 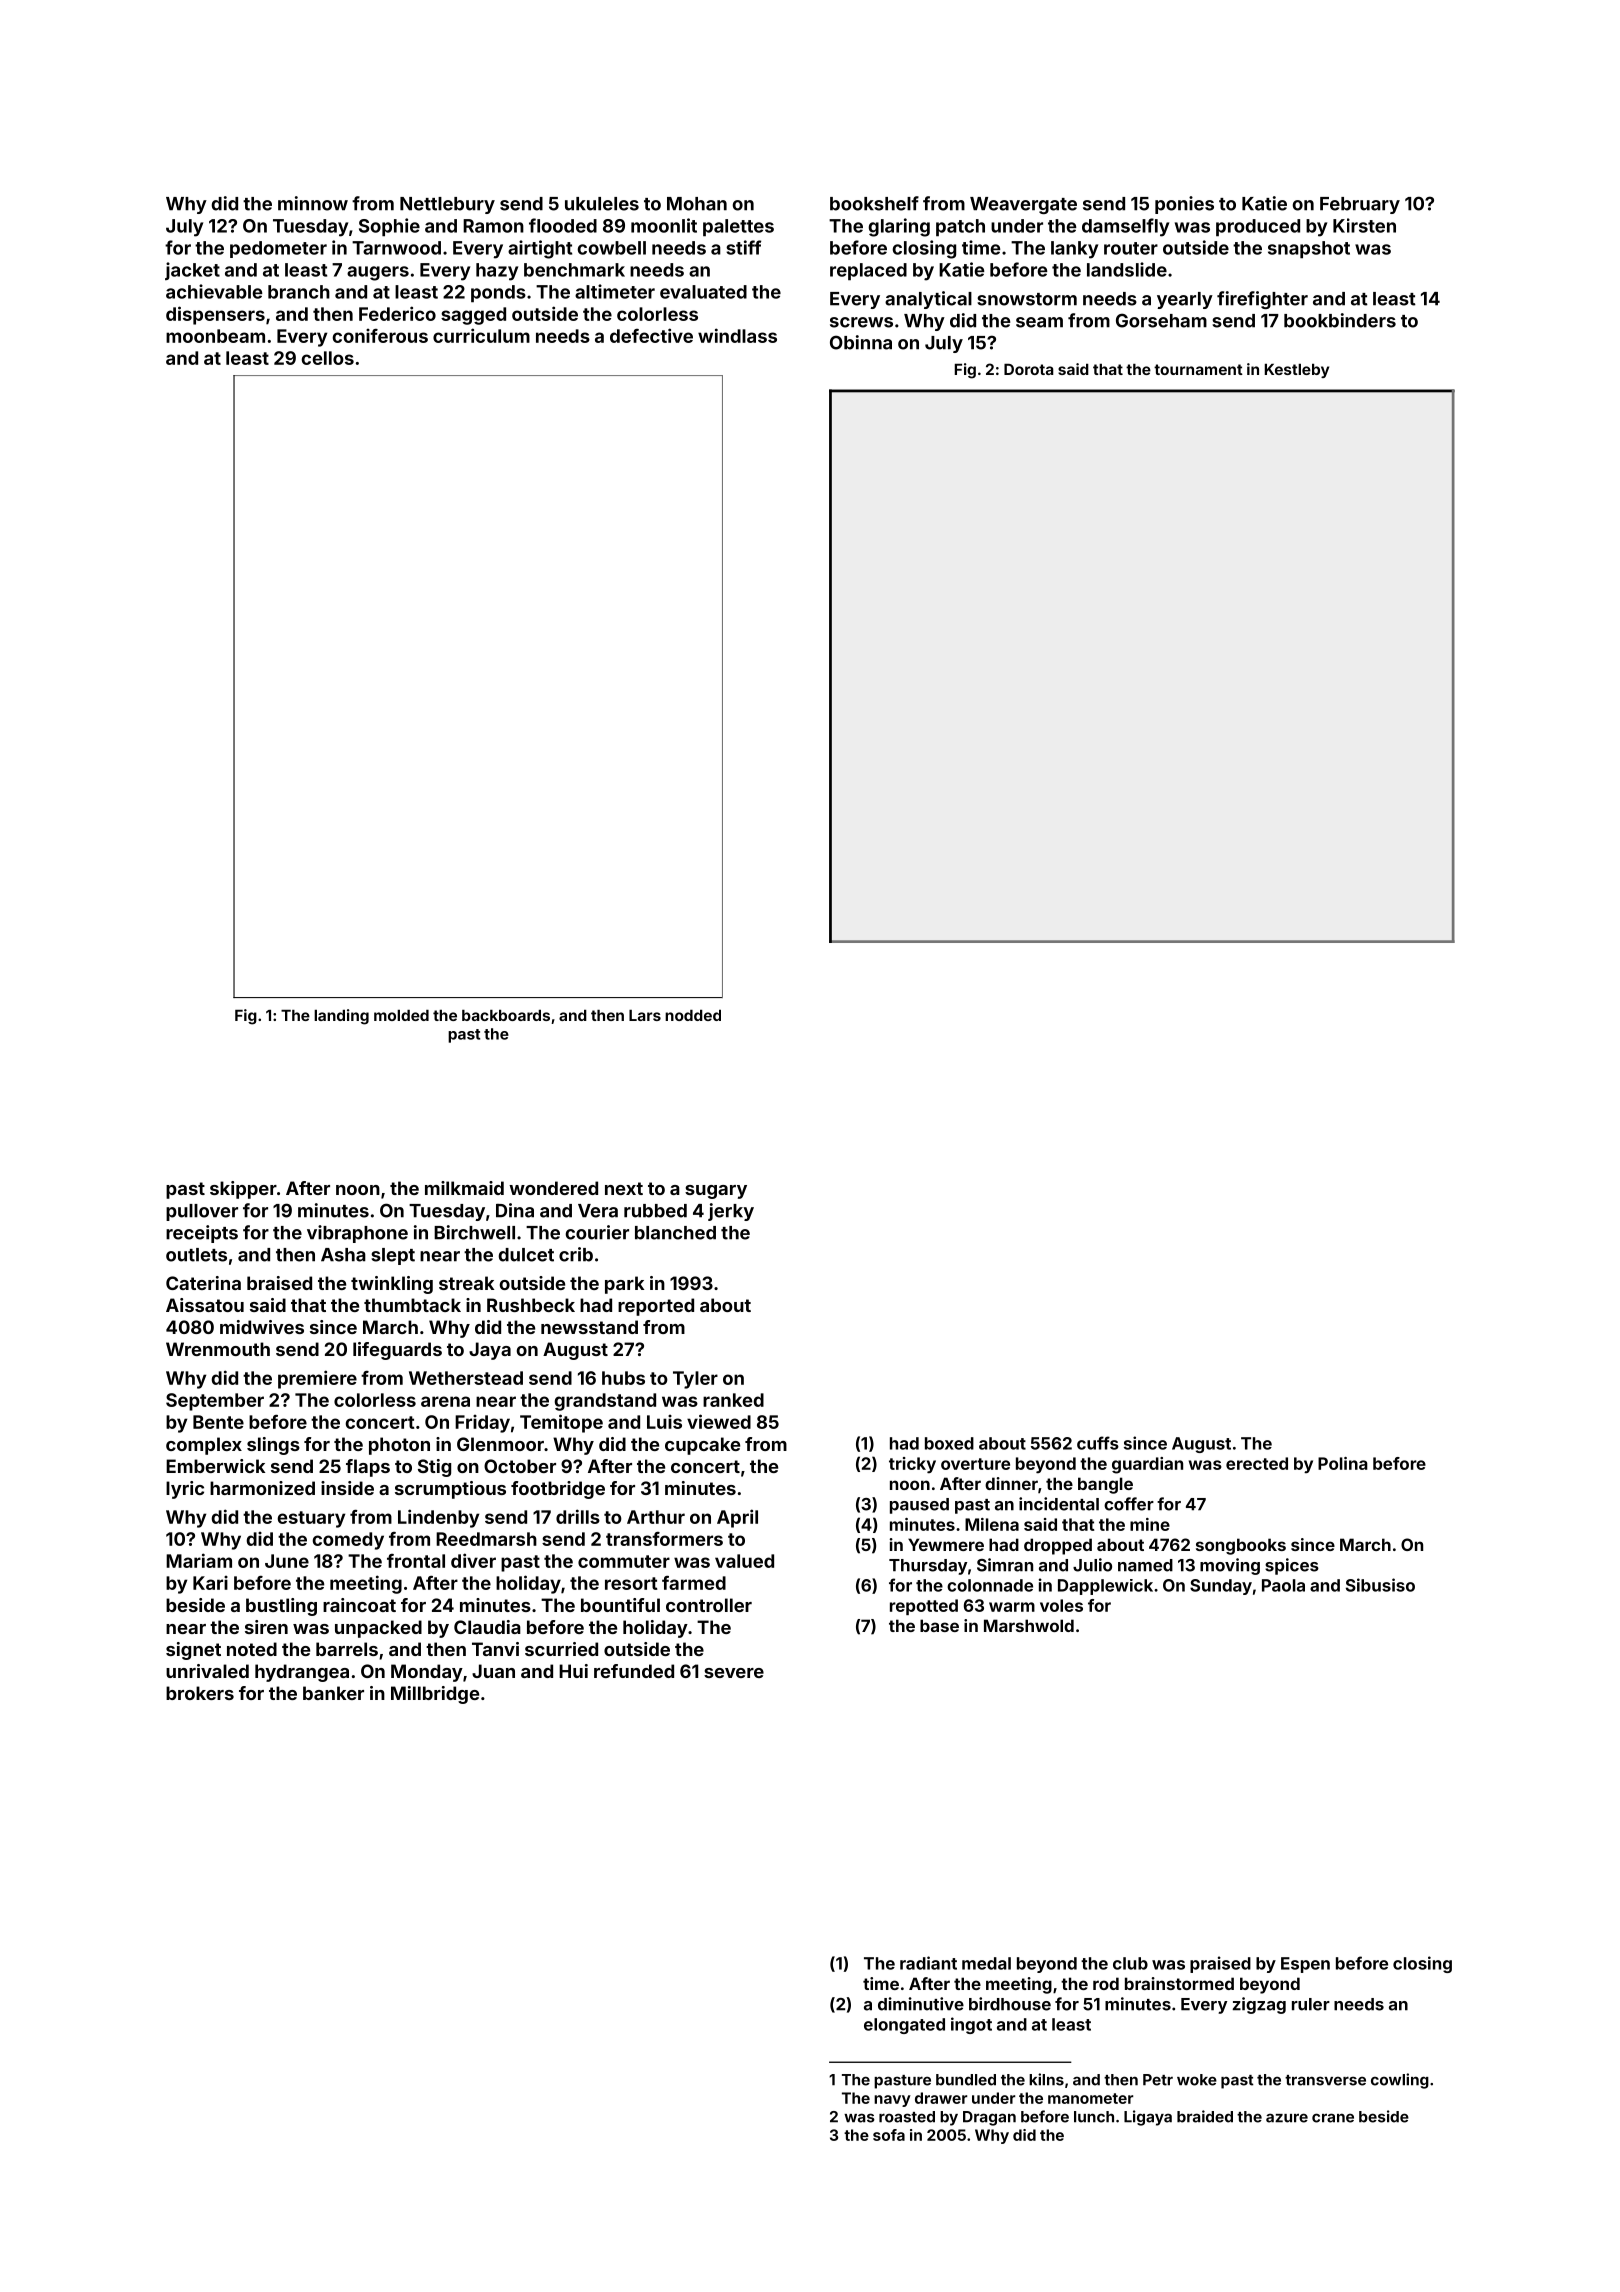 I want to click on coniferous, so click(x=380, y=336).
